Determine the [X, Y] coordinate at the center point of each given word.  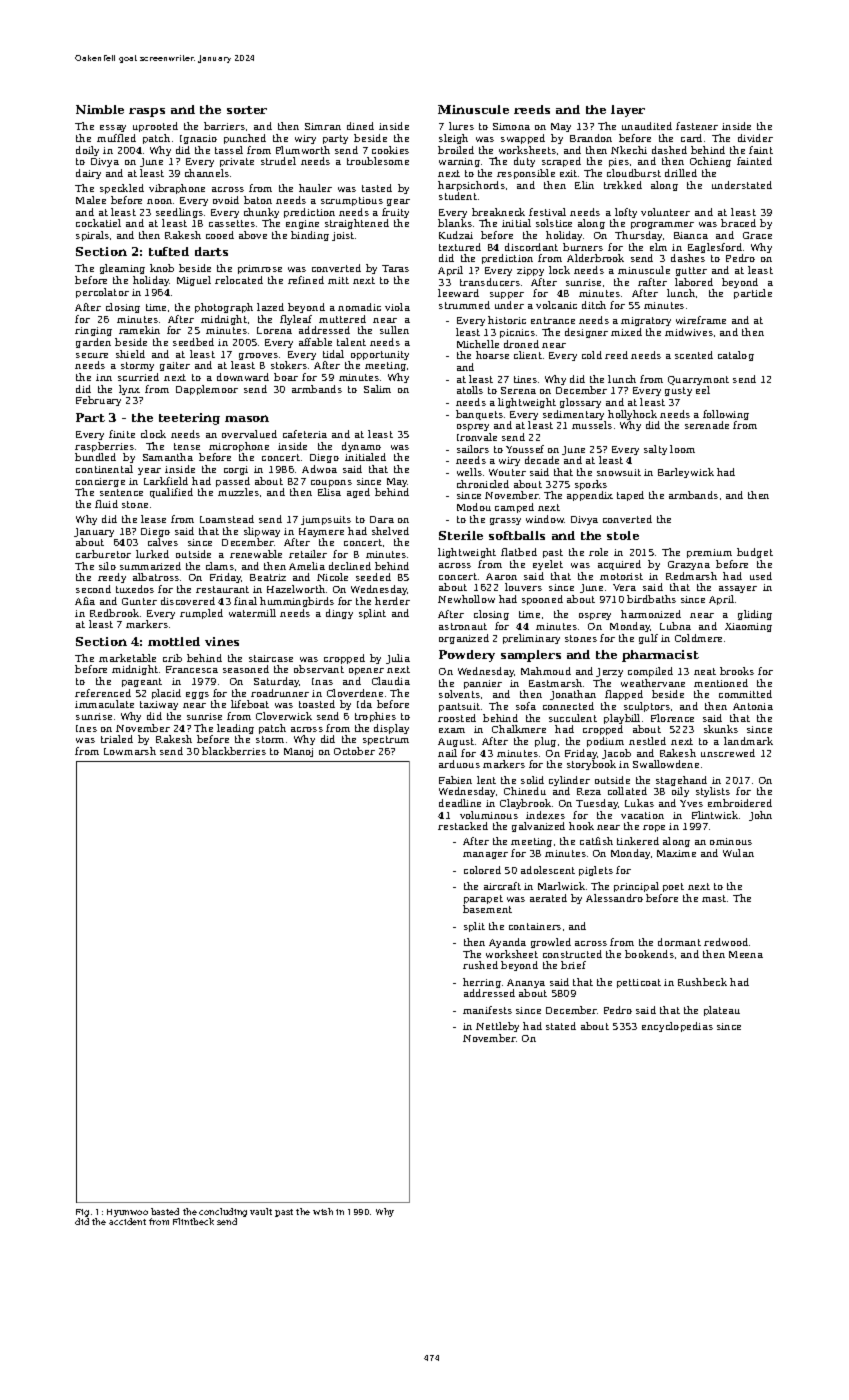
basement [487, 909]
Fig [82, 1214]
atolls [470, 390]
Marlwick [561, 886]
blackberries [234, 751]
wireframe [701, 320]
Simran [323, 126]
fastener [697, 126]
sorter [247, 110]
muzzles [238, 492]
